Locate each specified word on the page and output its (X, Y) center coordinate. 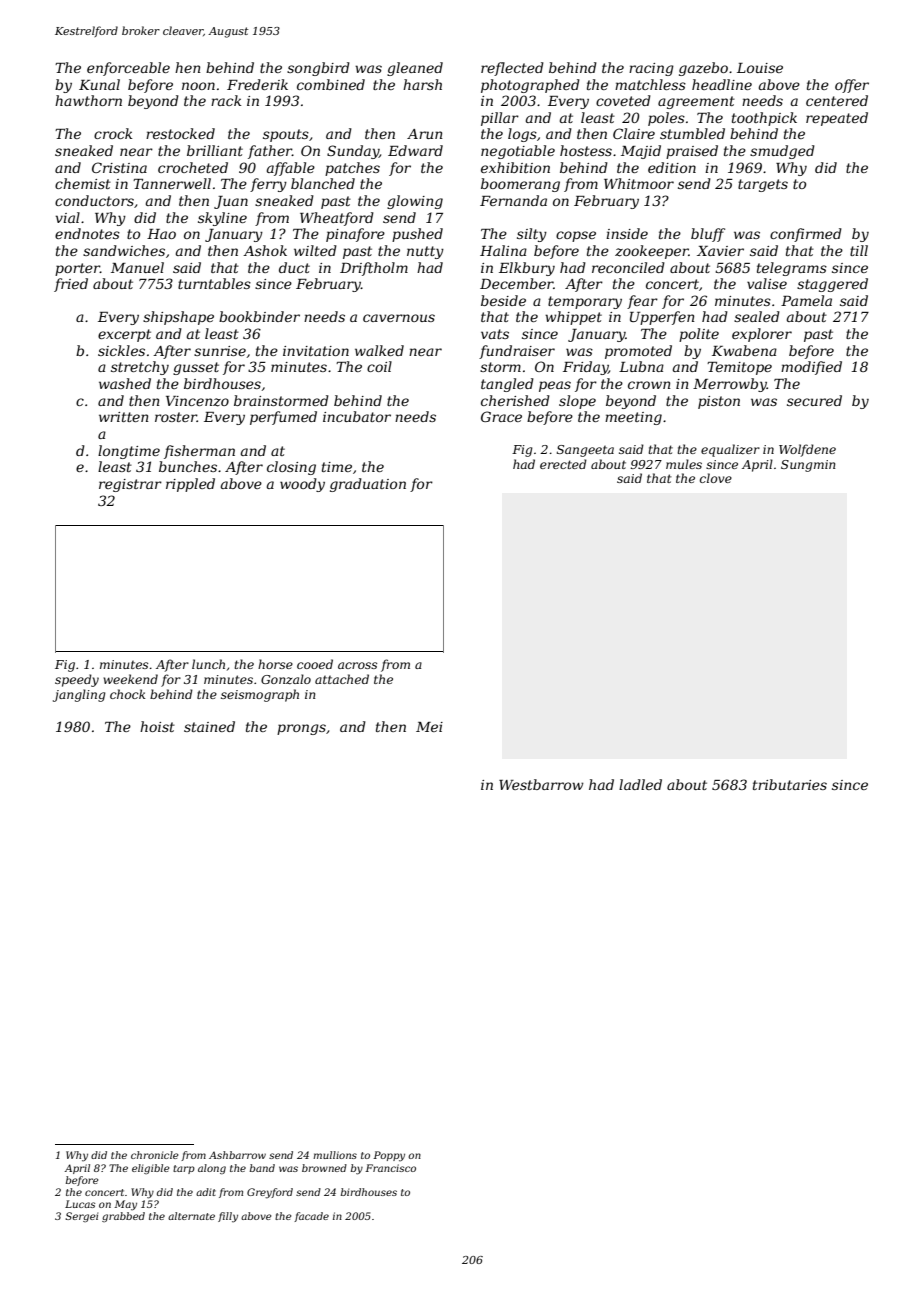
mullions (335, 1155)
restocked (180, 133)
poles (666, 119)
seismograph (260, 695)
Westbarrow (541, 784)
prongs (301, 729)
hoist (157, 726)
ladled (640, 784)
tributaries (790, 784)
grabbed (123, 1217)
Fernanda (513, 200)
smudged (782, 152)
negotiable (518, 152)
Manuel (137, 267)
